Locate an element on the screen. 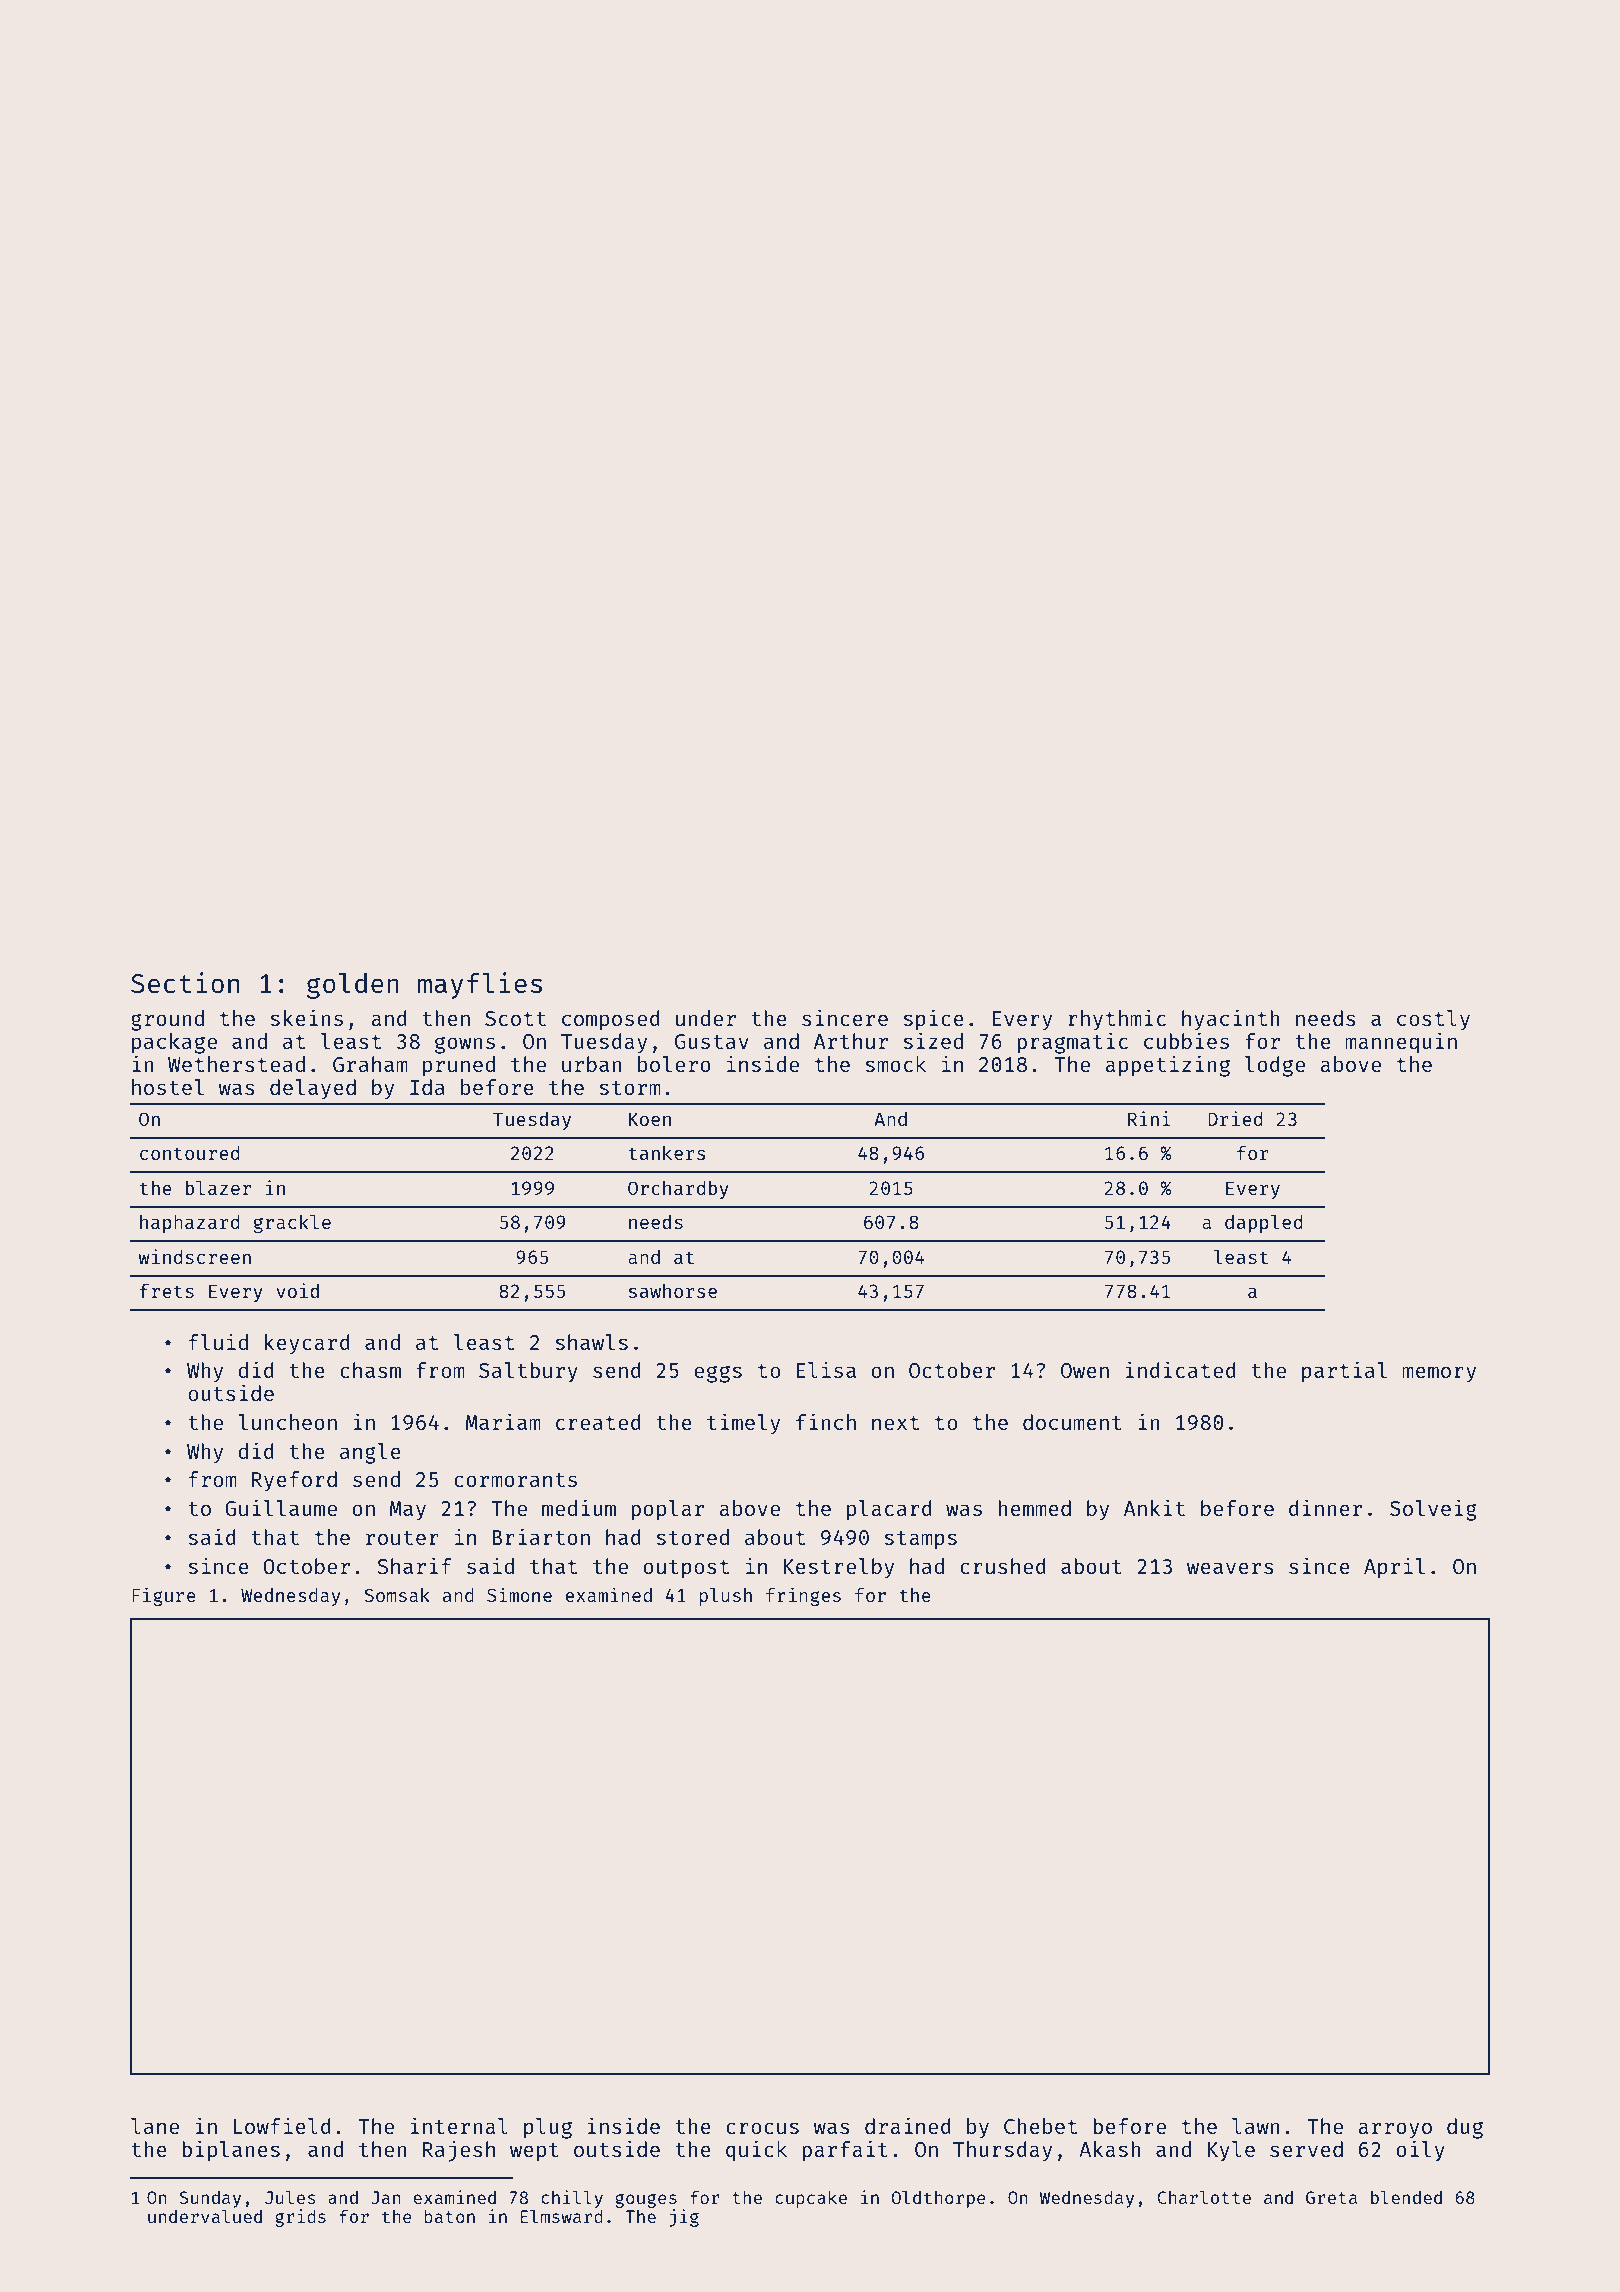 The width and height of the screenshot is (1620, 2292). Guillaume is located at coordinates (281, 1507).
